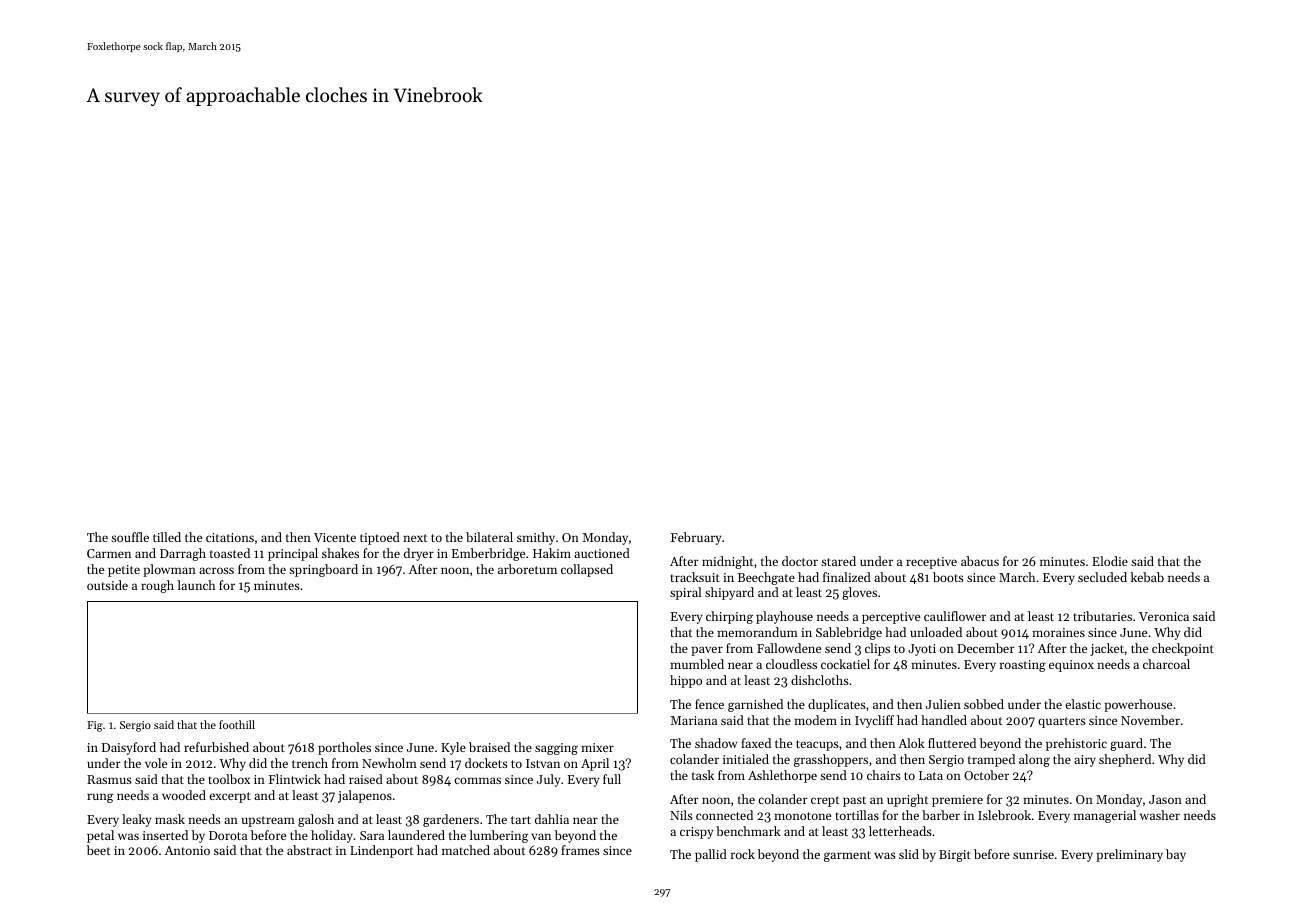 This page has height=924, width=1308. Describe the element at coordinates (766, 578) in the page. I see `Beechgate` at that location.
